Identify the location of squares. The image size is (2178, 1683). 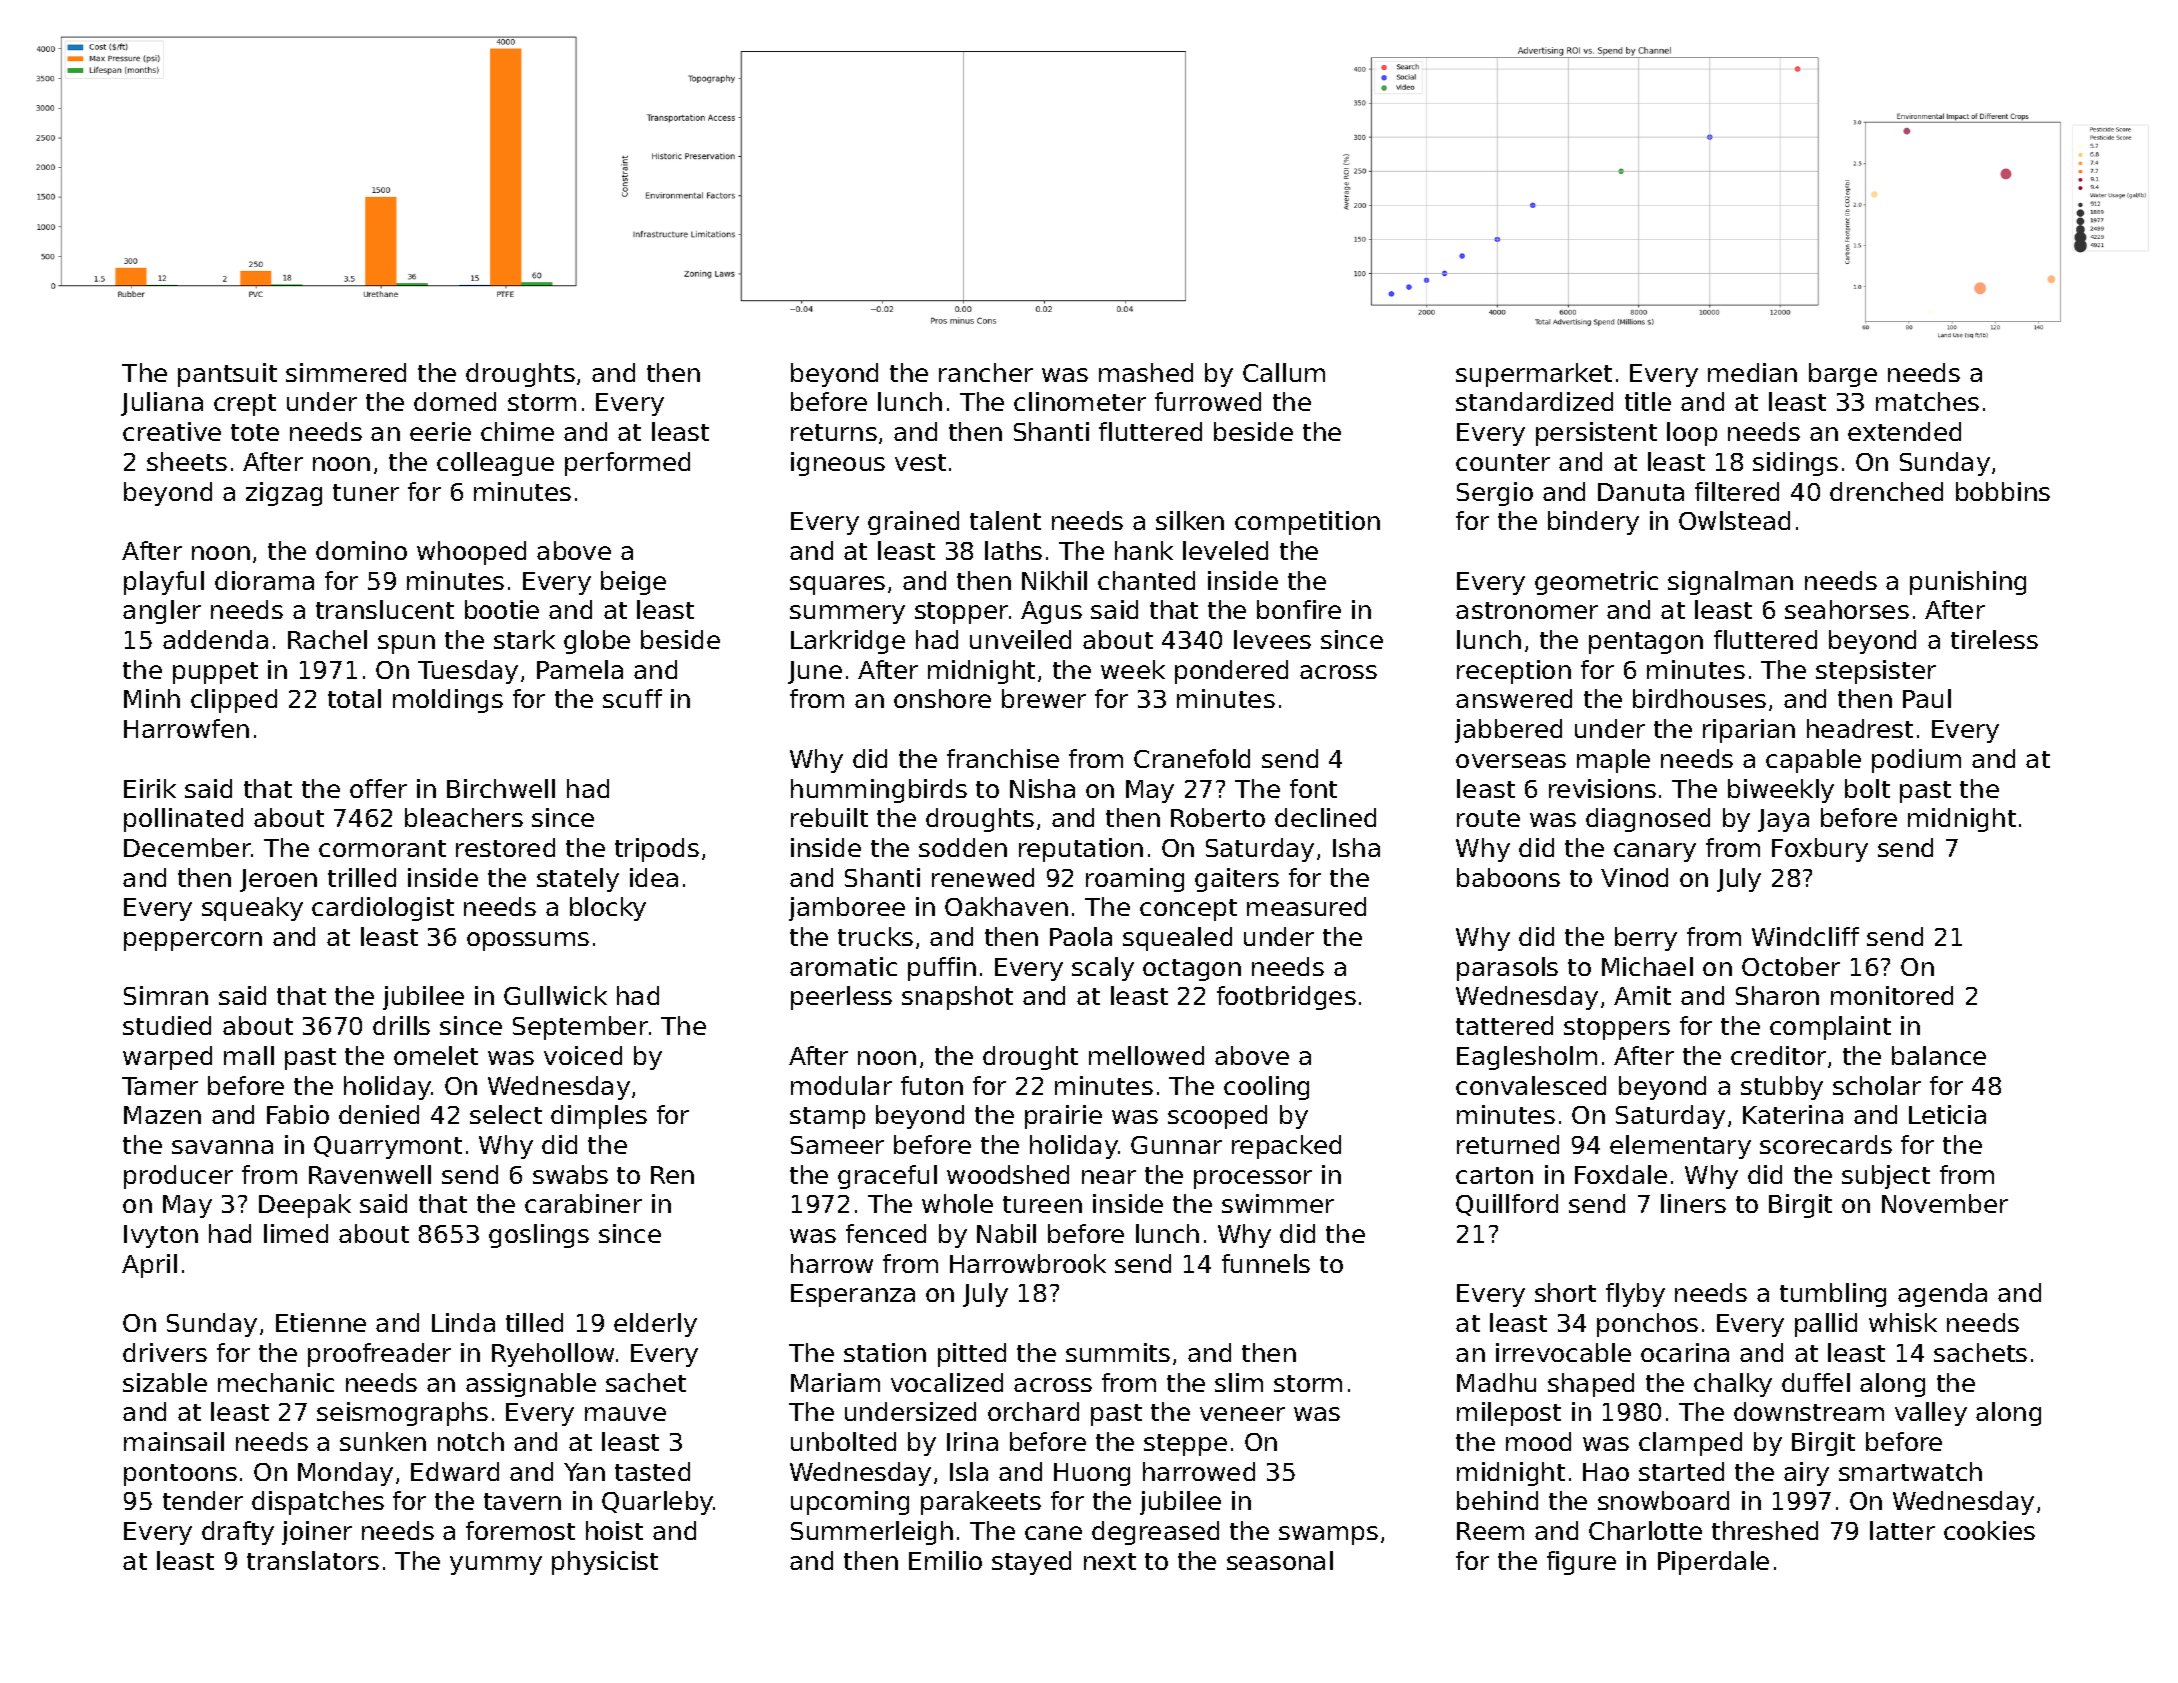
(837, 585).
